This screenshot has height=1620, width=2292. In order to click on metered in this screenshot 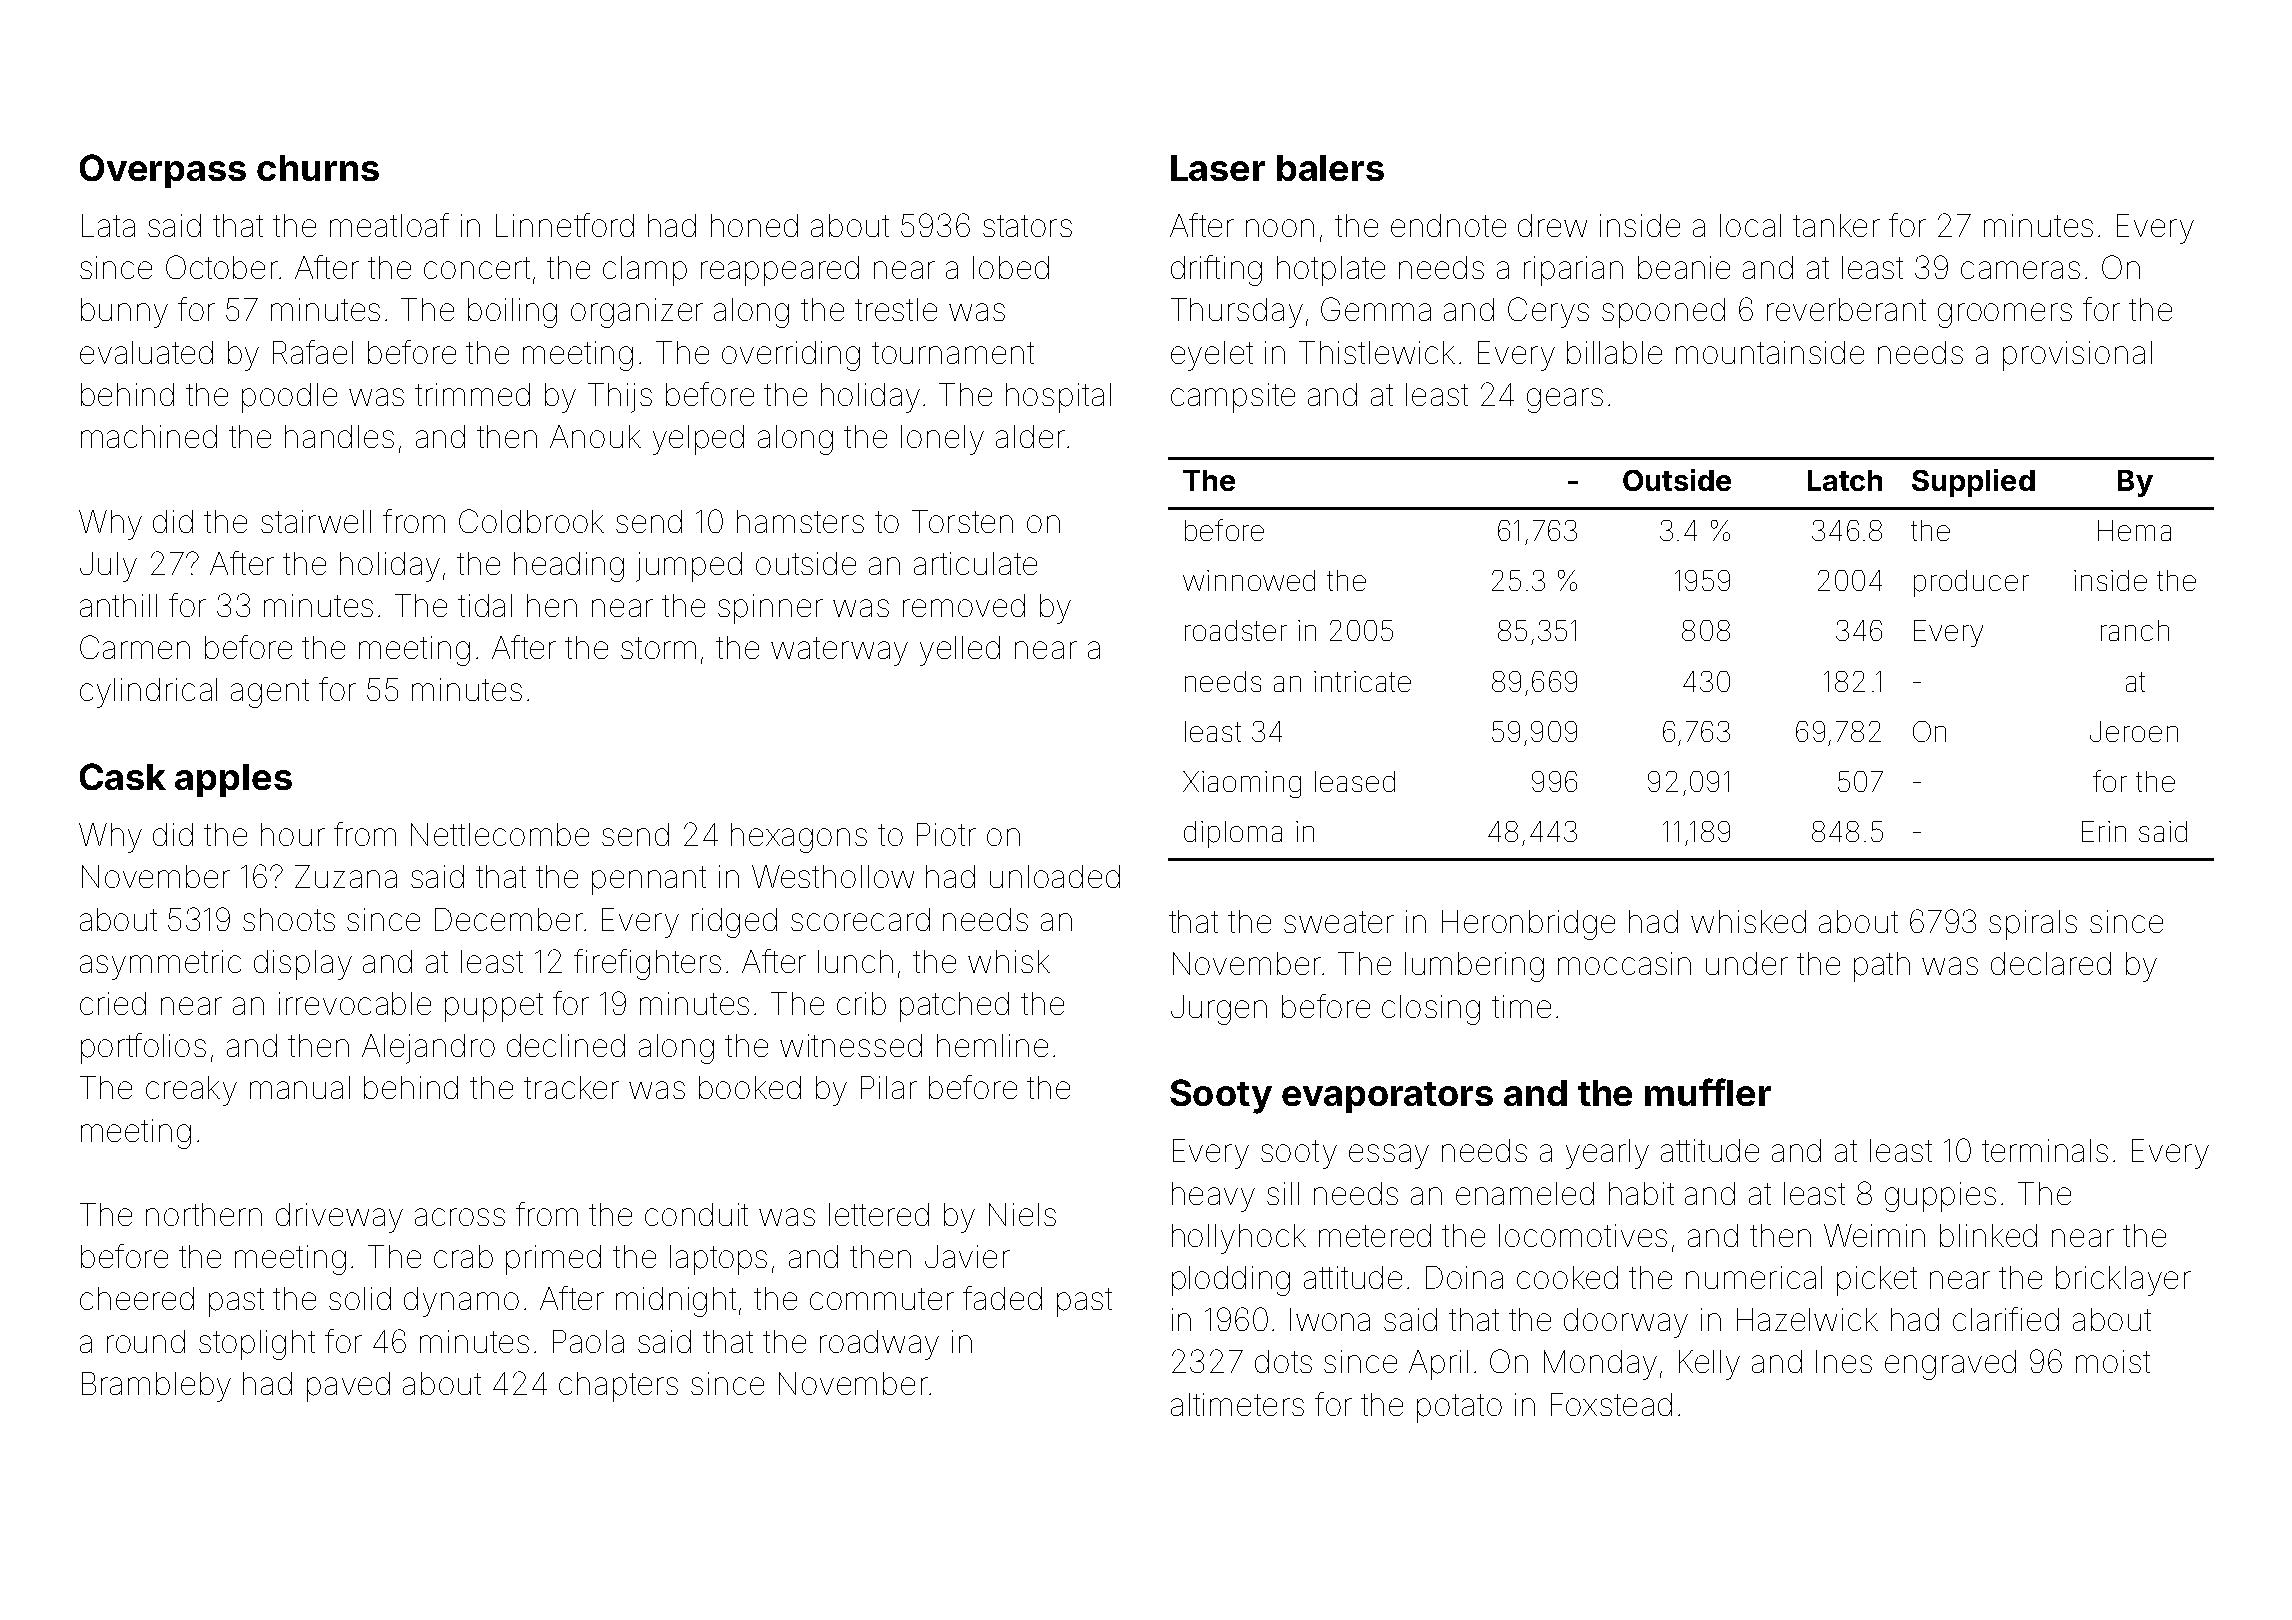, I will do `click(1375, 1235)`.
